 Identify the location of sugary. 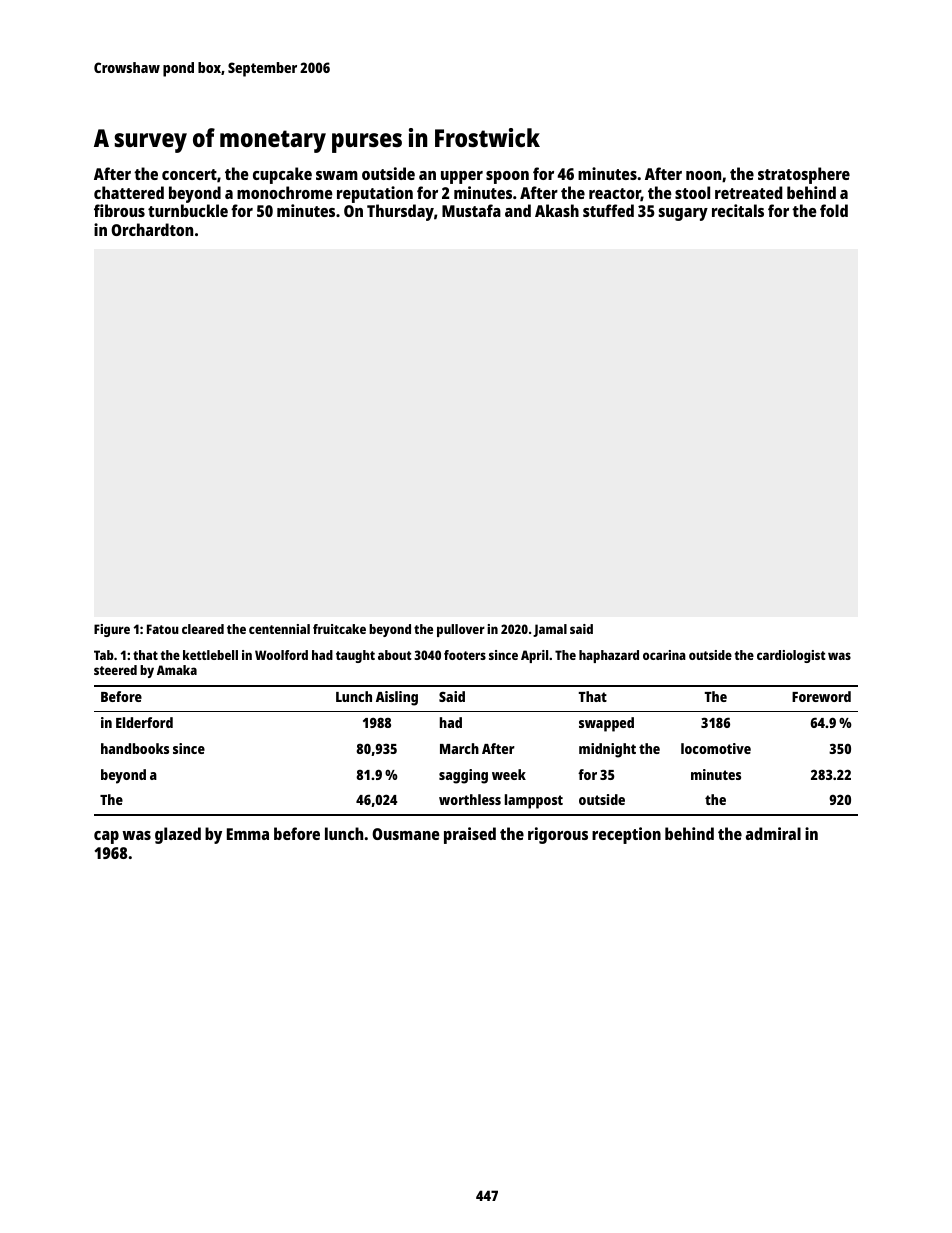
(683, 214).
